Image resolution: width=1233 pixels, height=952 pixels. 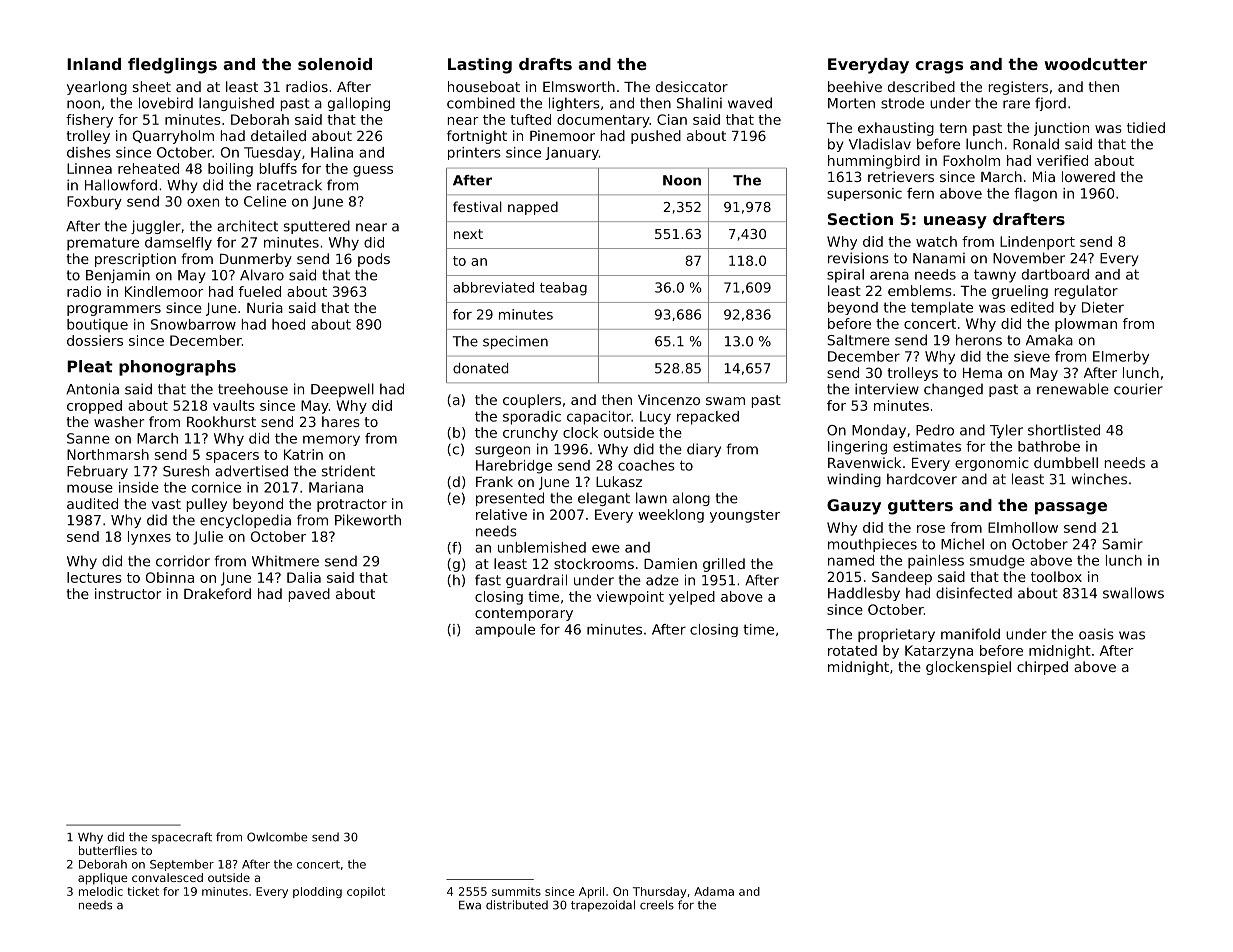 I want to click on prescription, so click(x=135, y=260).
